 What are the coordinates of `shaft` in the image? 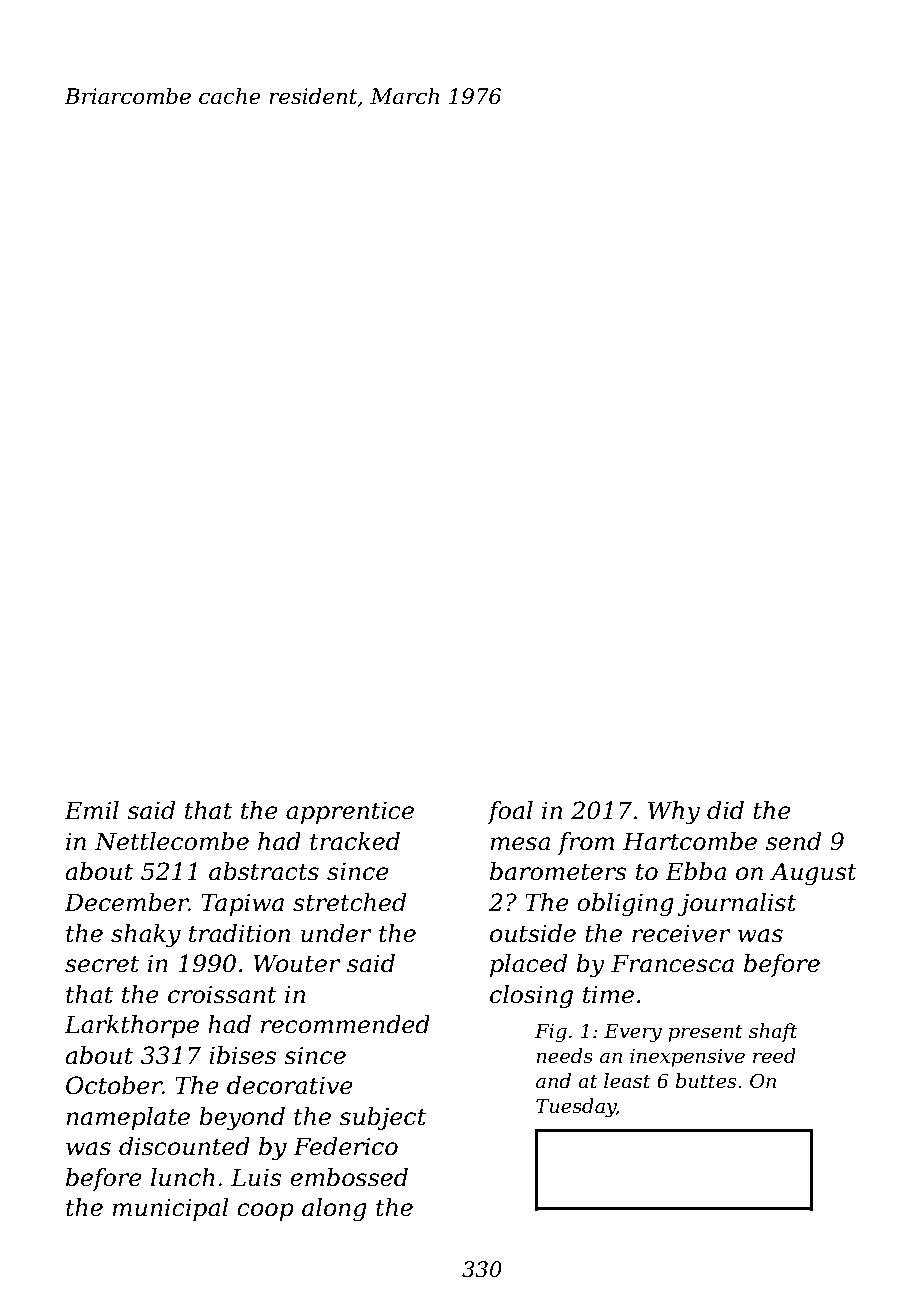 It's located at (773, 1032).
